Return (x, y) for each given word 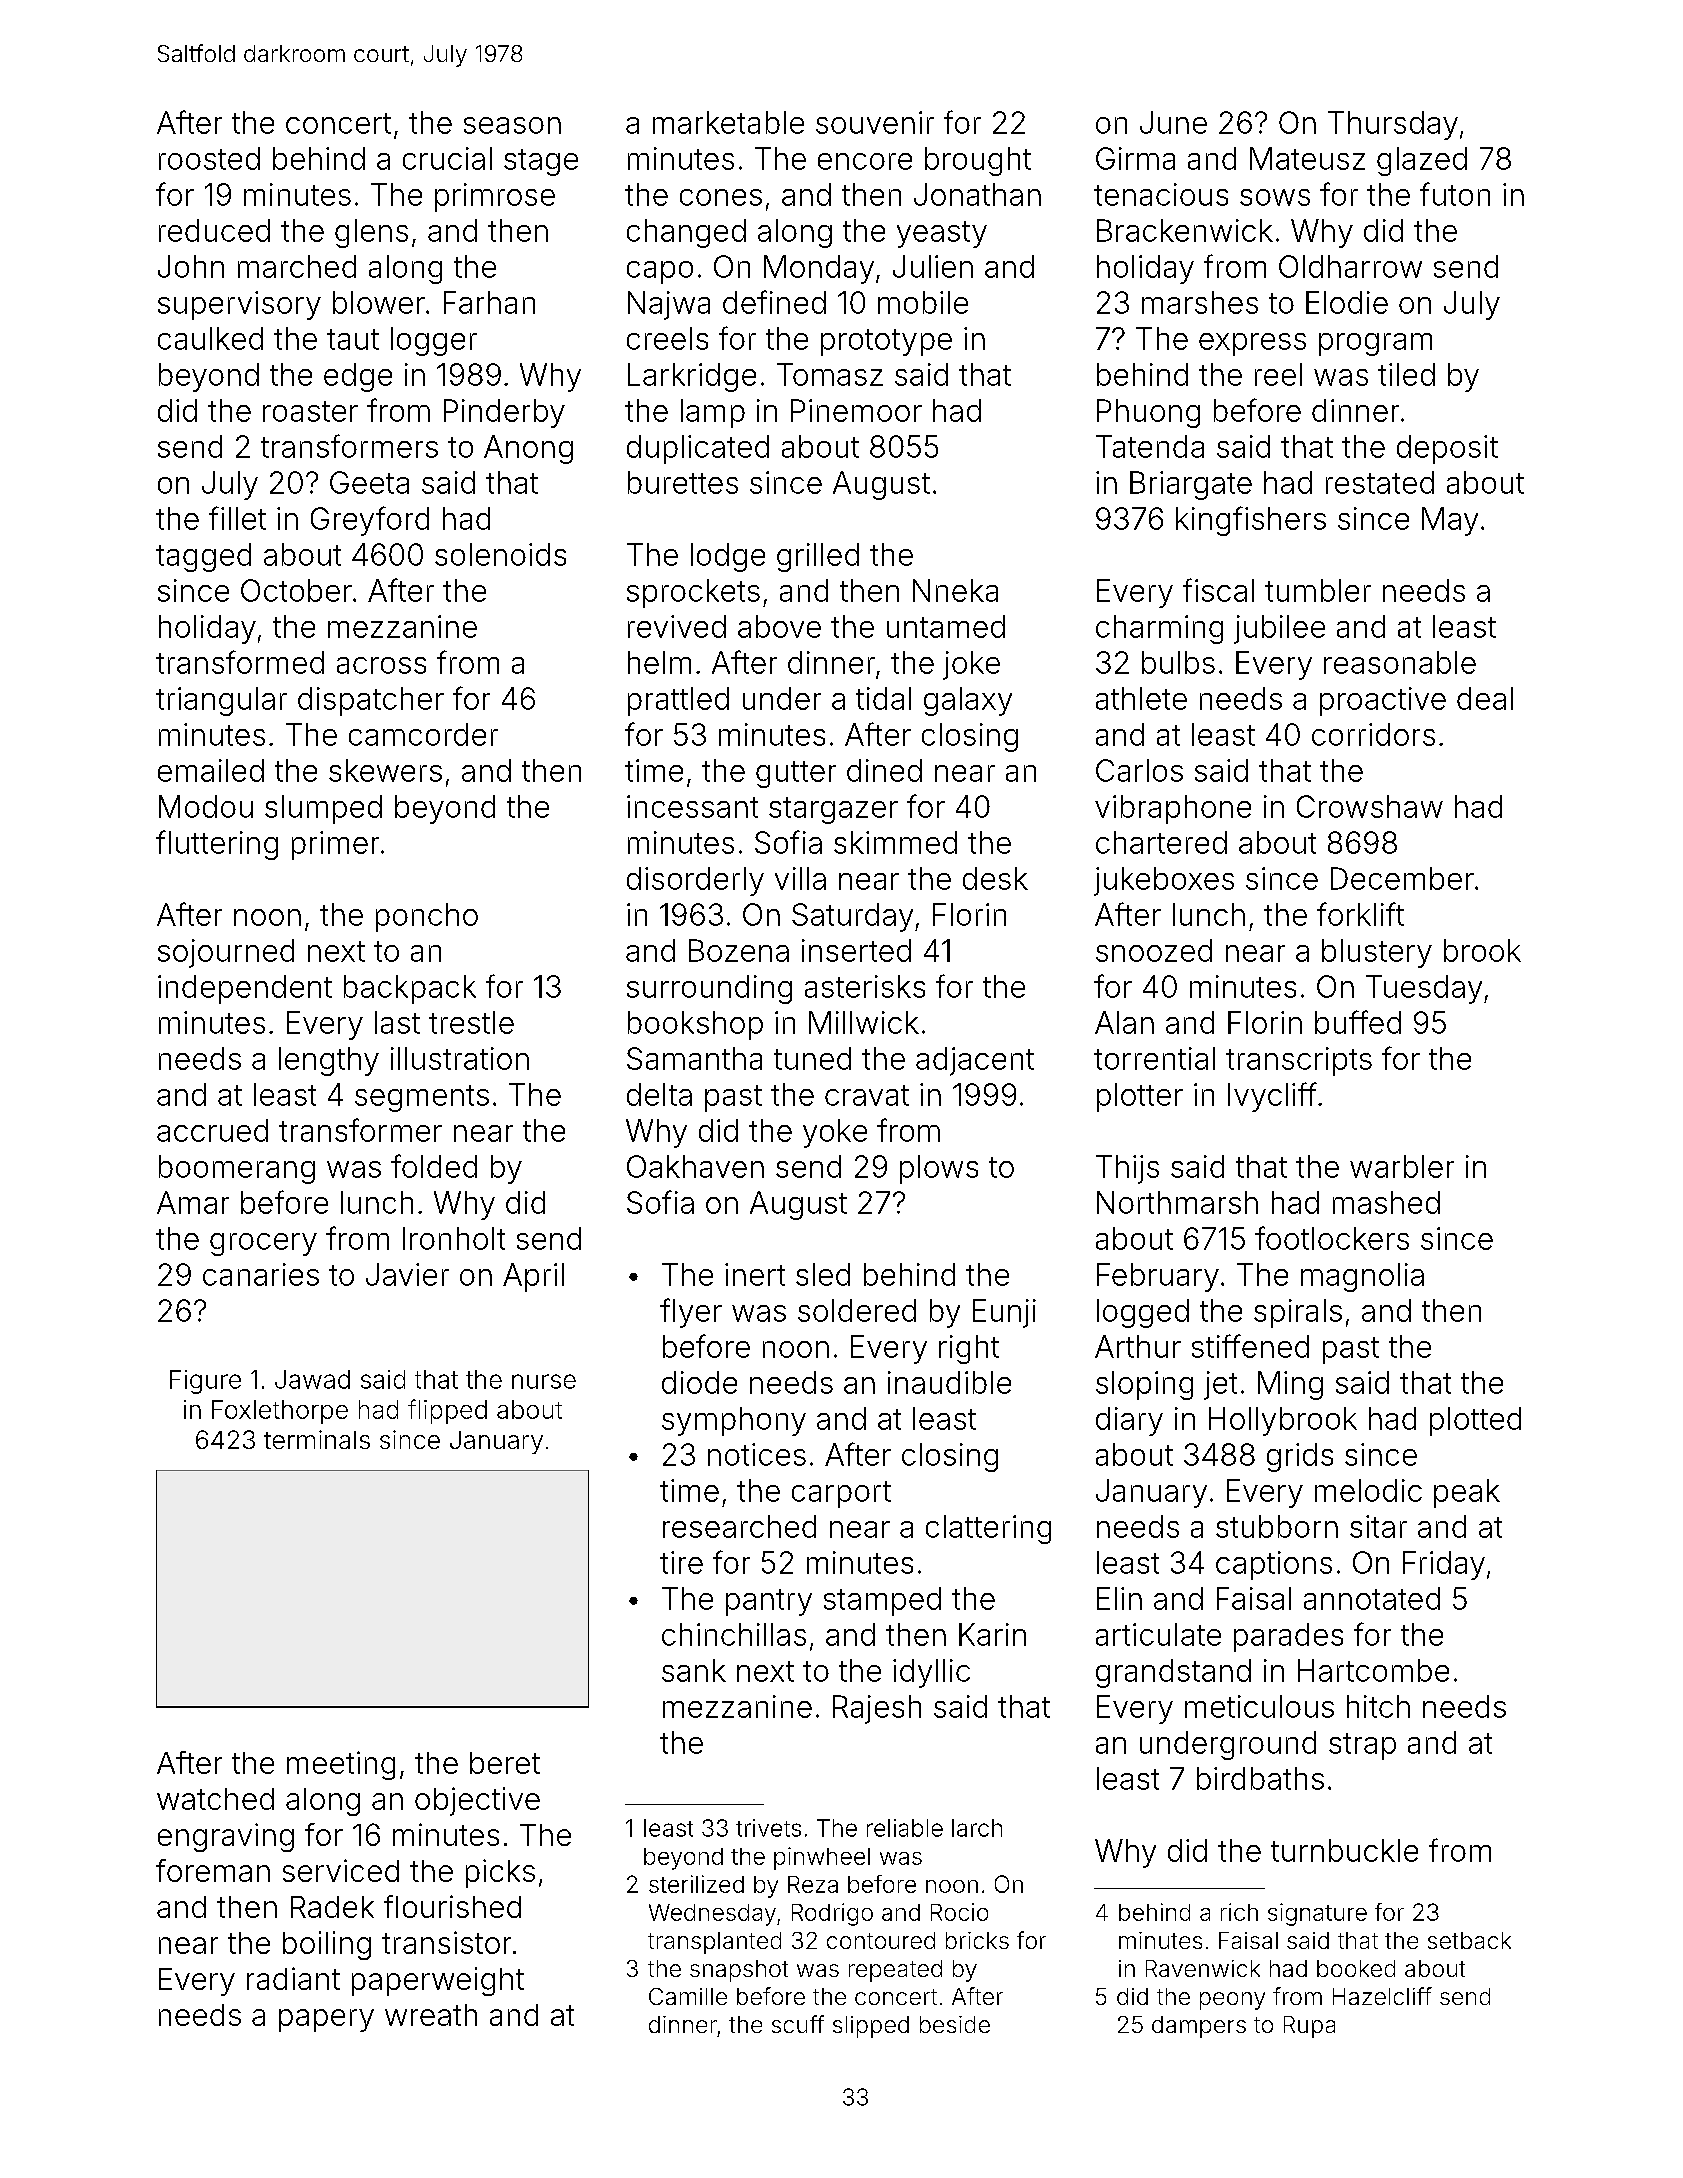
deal (1485, 698)
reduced (214, 230)
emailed (211, 770)
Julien (933, 266)
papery (326, 2020)
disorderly (695, 881)
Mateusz (1307, 158)
